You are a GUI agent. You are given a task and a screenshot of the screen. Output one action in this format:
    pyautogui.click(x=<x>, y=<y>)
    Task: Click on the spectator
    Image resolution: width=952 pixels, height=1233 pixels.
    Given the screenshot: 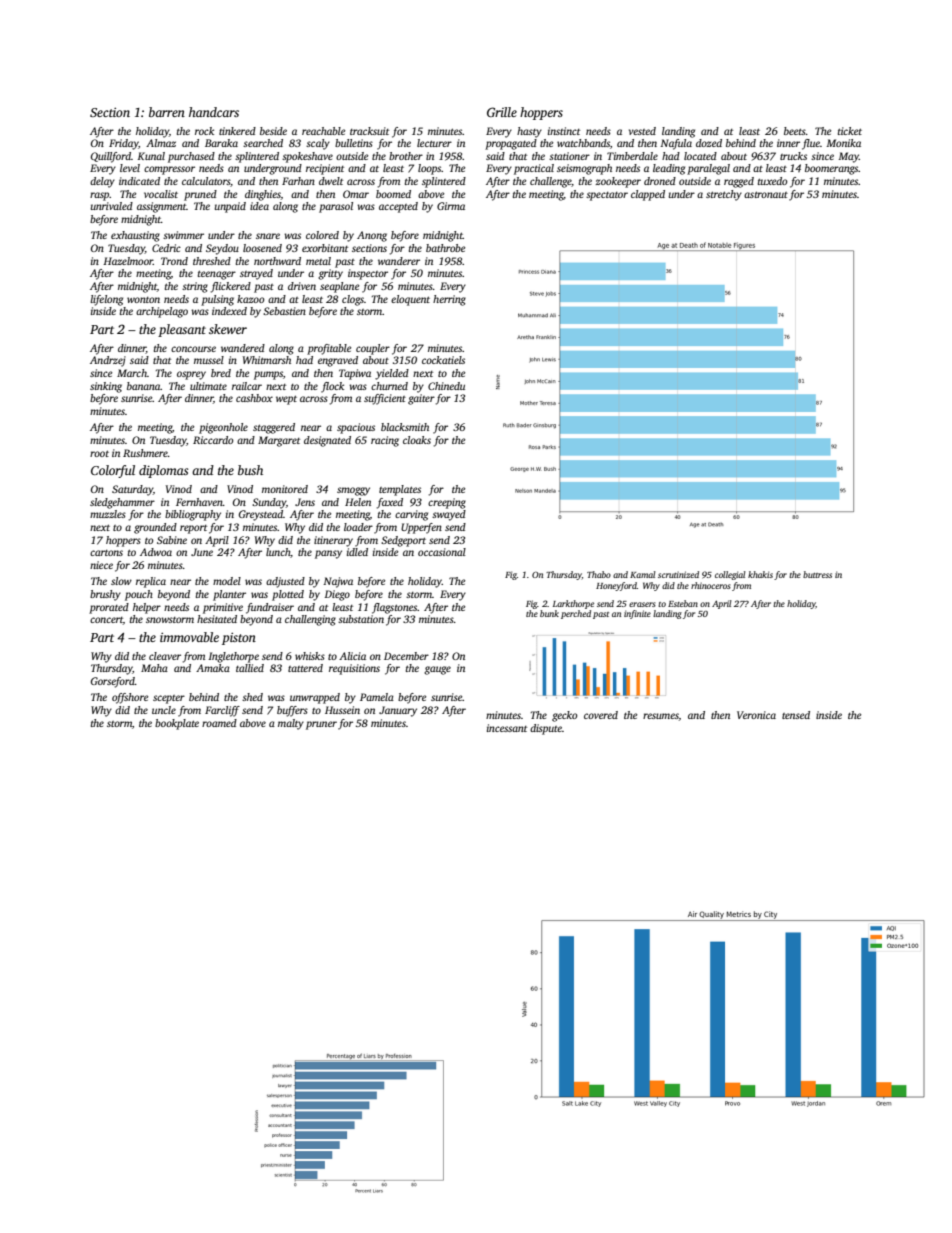 What is the action you would take?
    pyautogui.click(x=607, y=196)
